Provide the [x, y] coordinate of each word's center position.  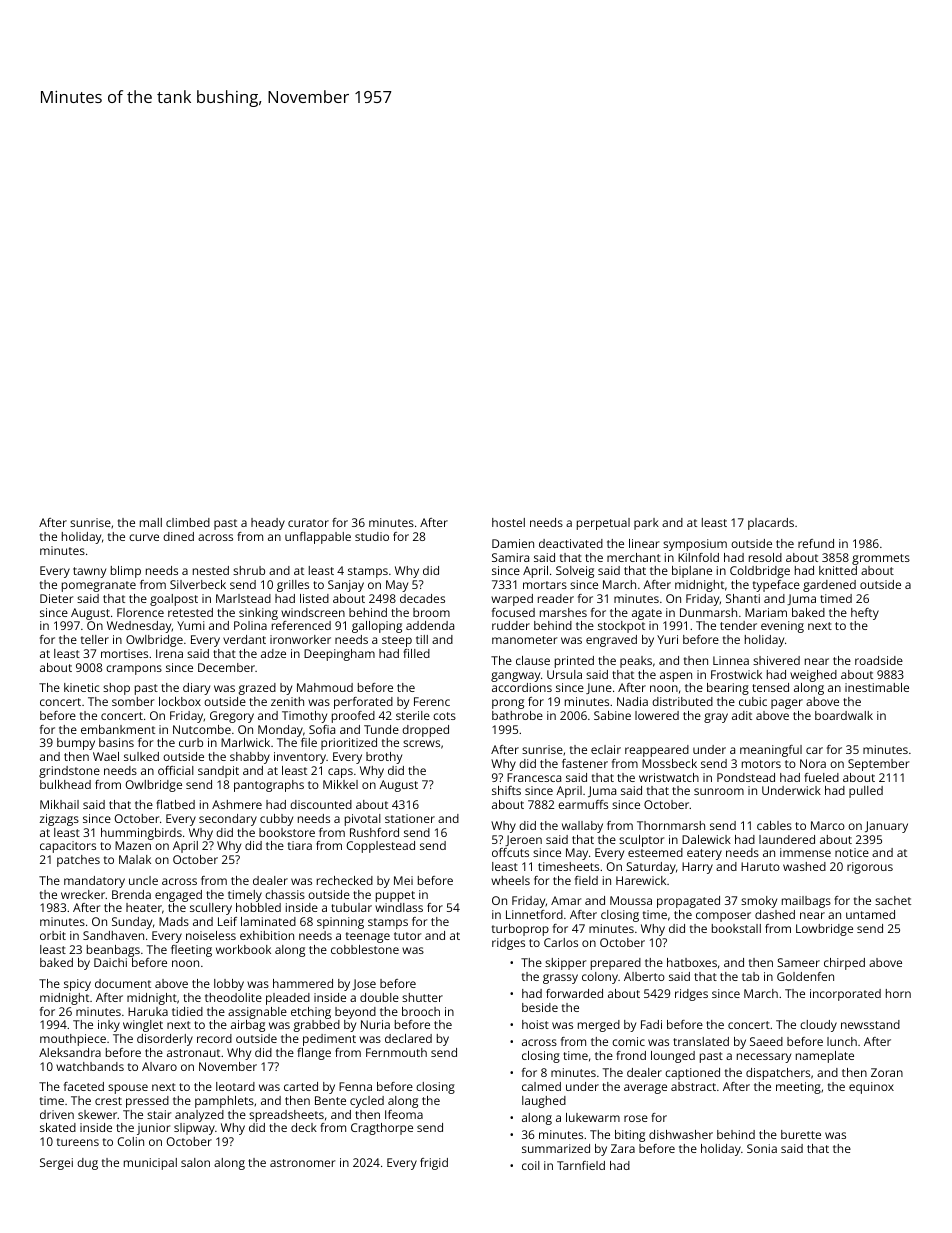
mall [151, 522]
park [646, 524]
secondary [228, 820]
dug [87, 1164]
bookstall [736, 928]
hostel [508, 522]
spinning [340, 923]
